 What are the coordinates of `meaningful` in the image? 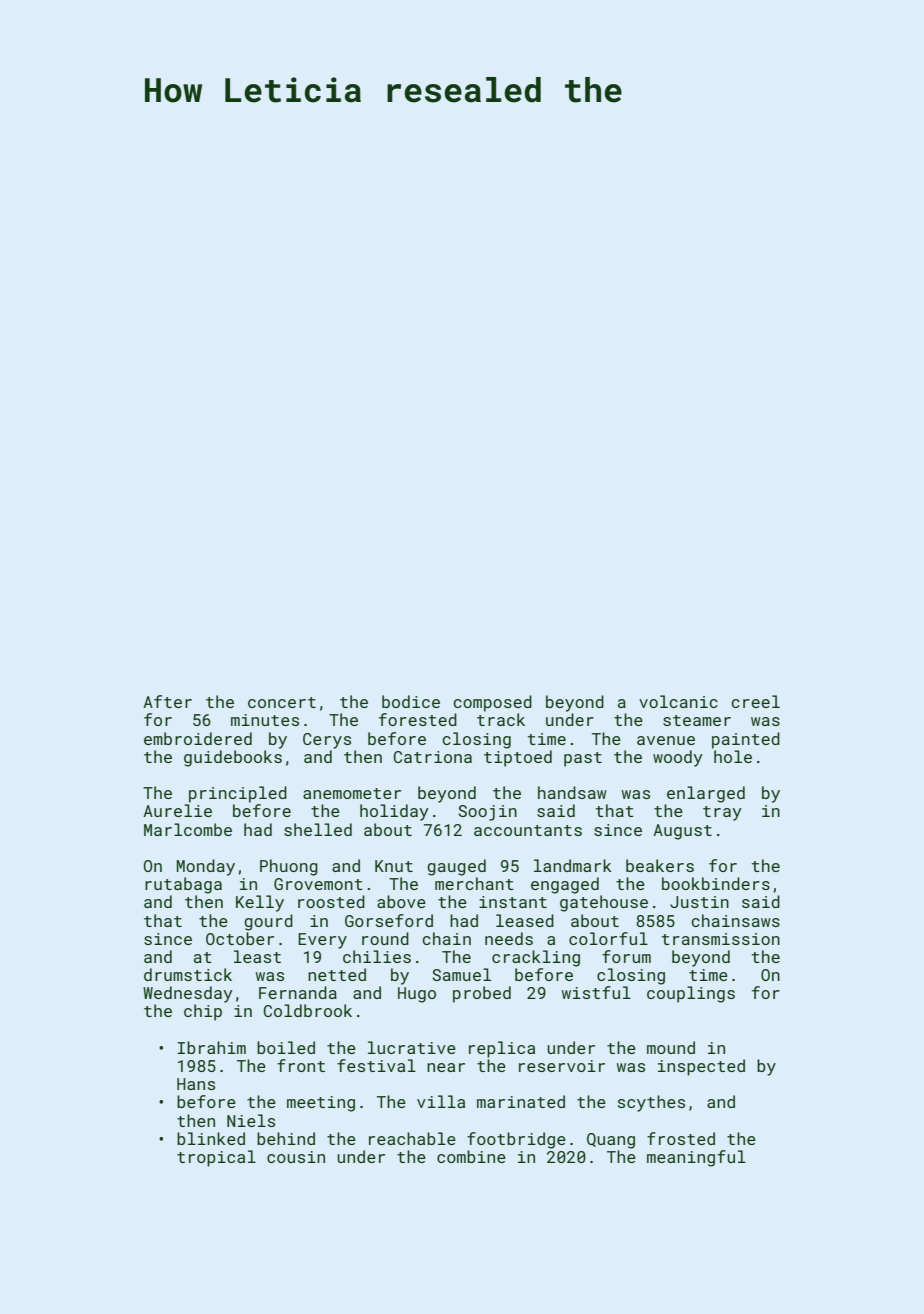 It's located at (696, 1158).
